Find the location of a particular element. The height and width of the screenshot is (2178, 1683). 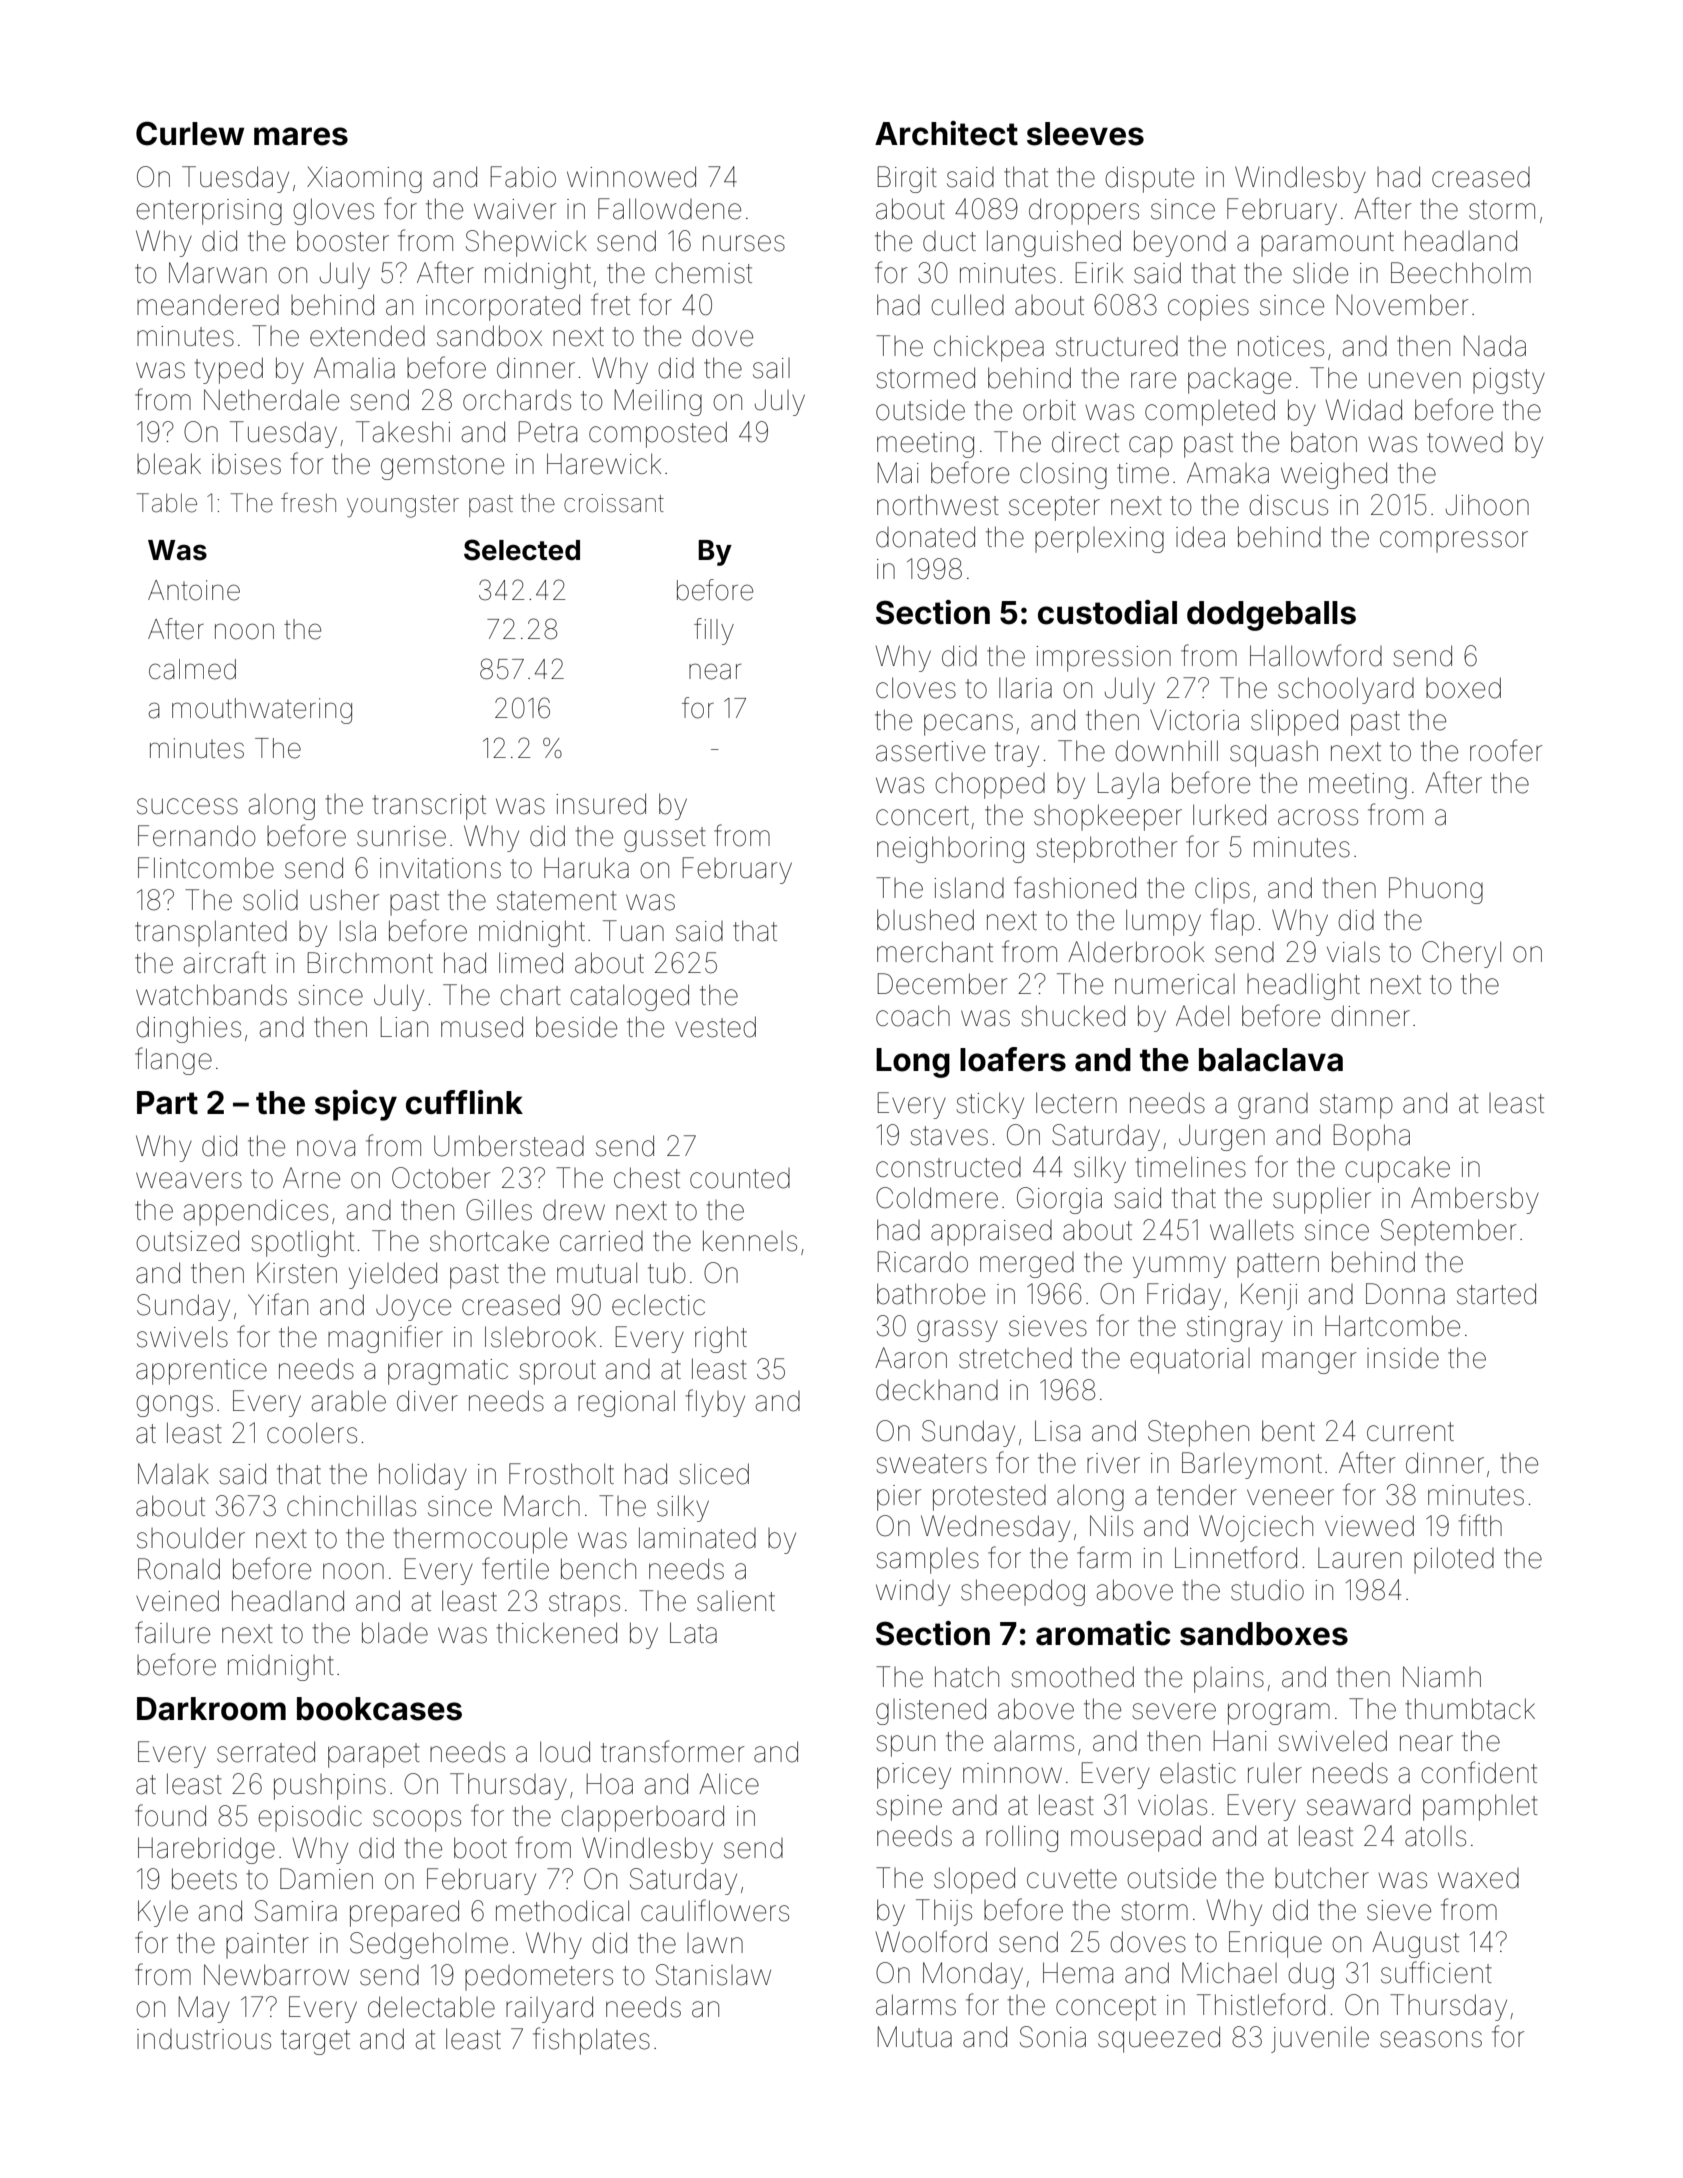

Birgit is located at coordinates (907, 179).
